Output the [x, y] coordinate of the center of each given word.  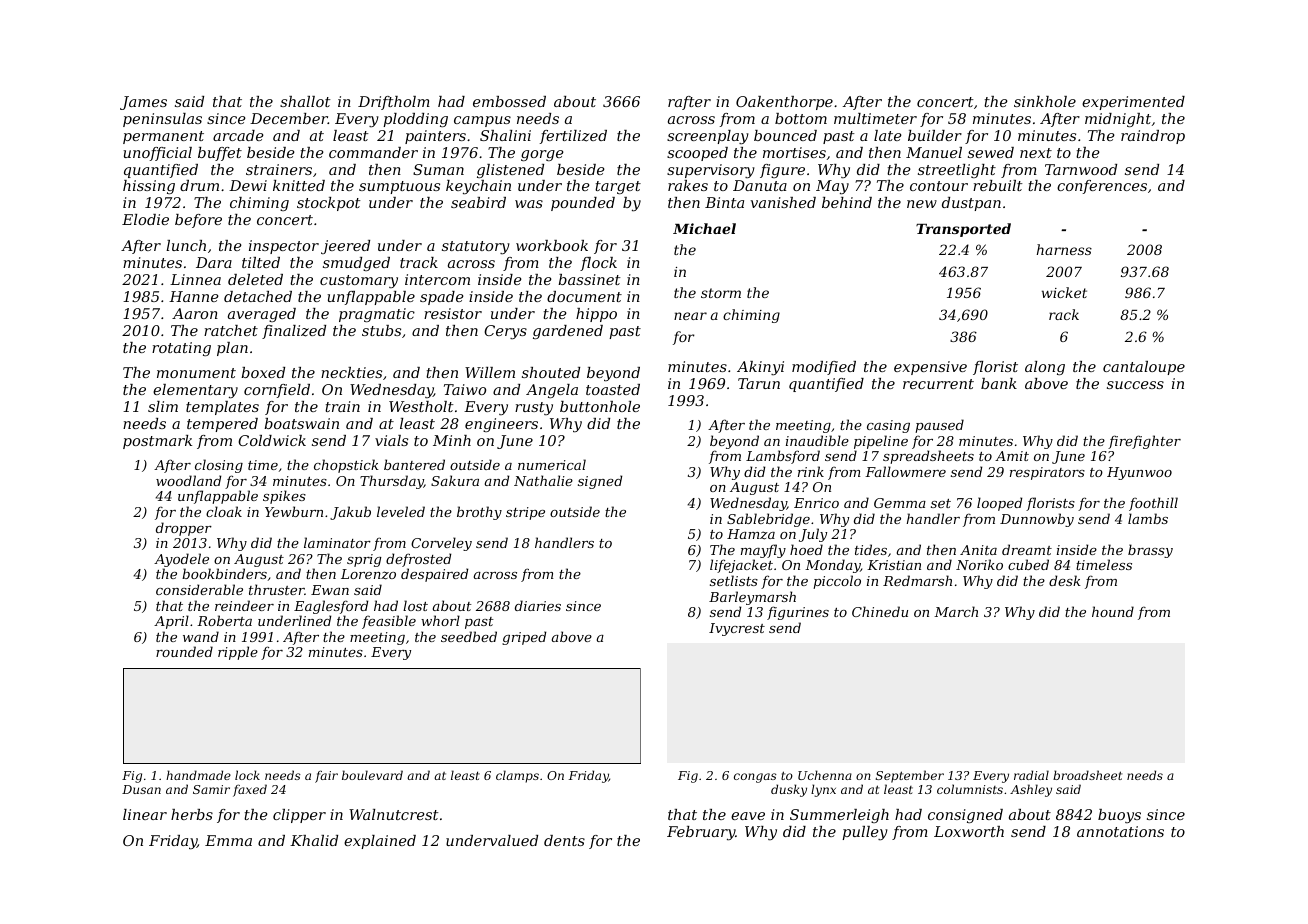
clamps [517, 776]
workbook [552, 245]
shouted [551, 372]
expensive [930, 368]
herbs [192, 814]
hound [1113, 611]
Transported [963, 230]
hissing [149, 187]
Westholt [421, 406]
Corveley [441, 544]
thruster [277, 589]
